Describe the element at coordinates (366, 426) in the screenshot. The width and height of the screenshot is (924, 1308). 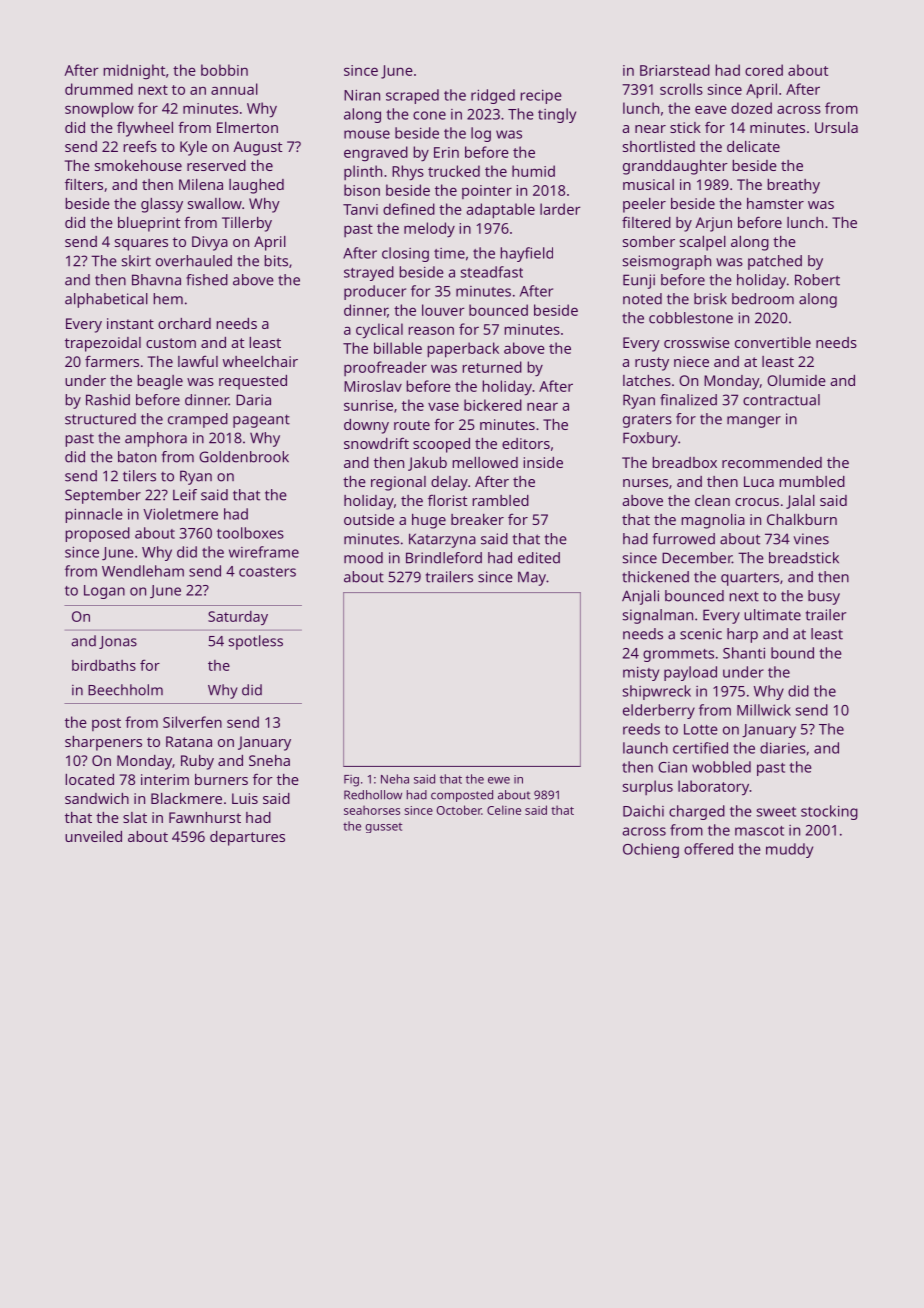
I see `downy` at that location.
